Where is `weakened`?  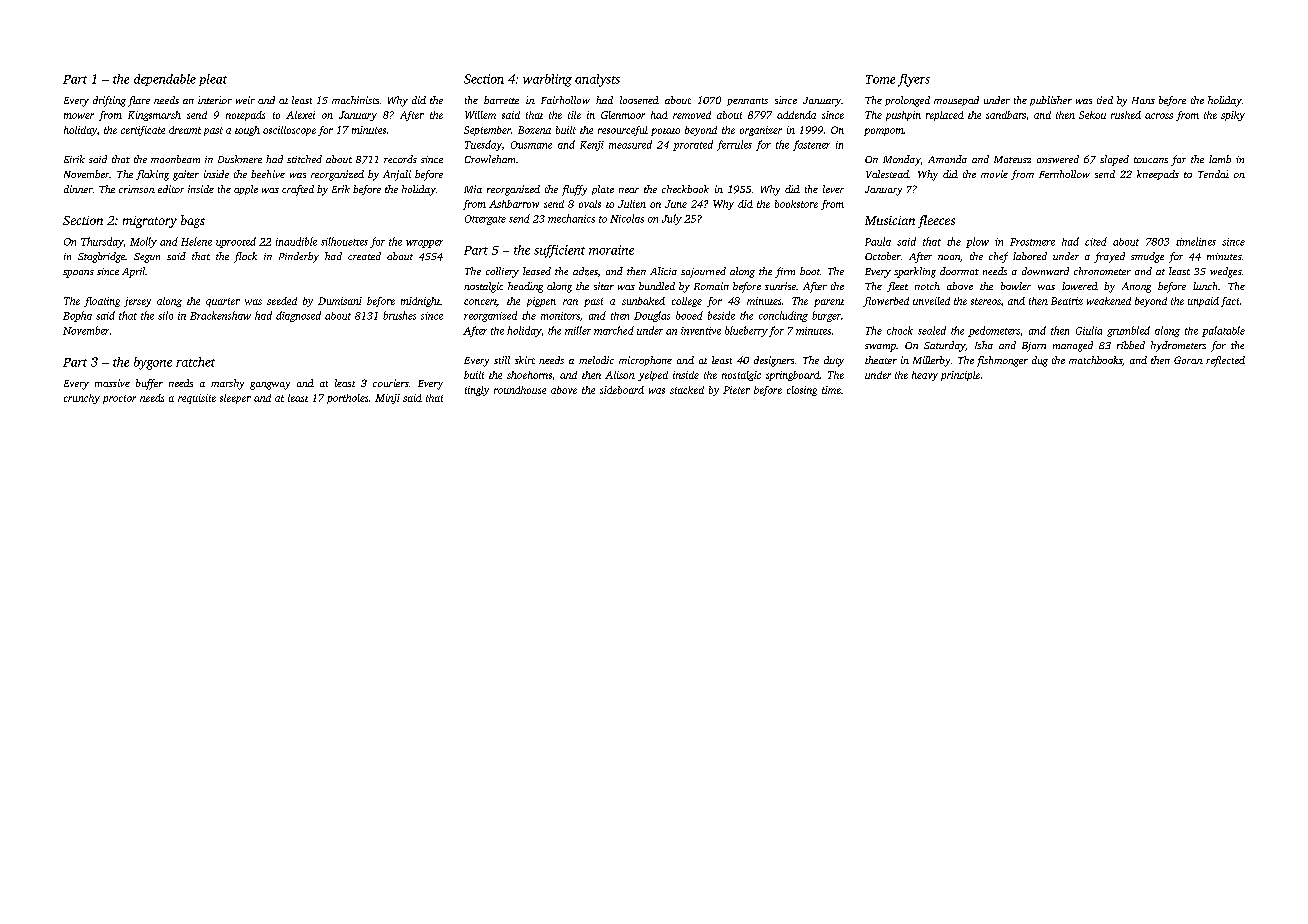 weakened is located at coordinates (1109, 301).
